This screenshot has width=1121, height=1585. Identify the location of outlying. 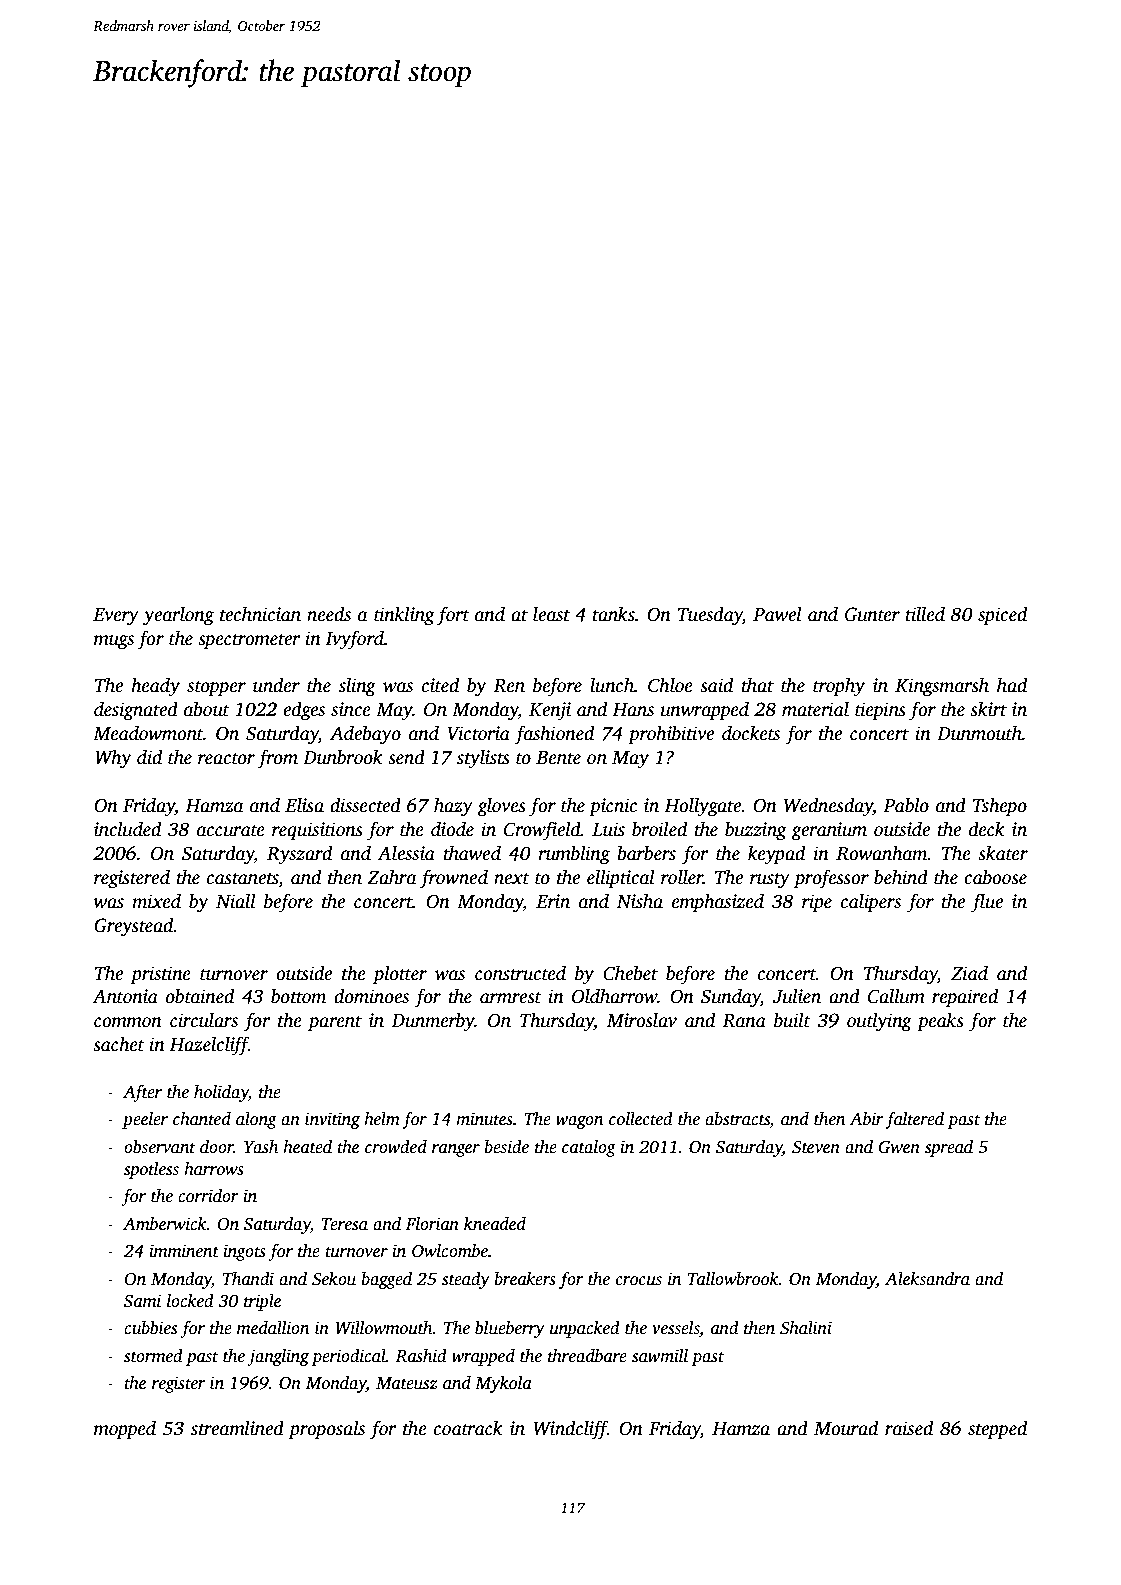
(879, 1022).
